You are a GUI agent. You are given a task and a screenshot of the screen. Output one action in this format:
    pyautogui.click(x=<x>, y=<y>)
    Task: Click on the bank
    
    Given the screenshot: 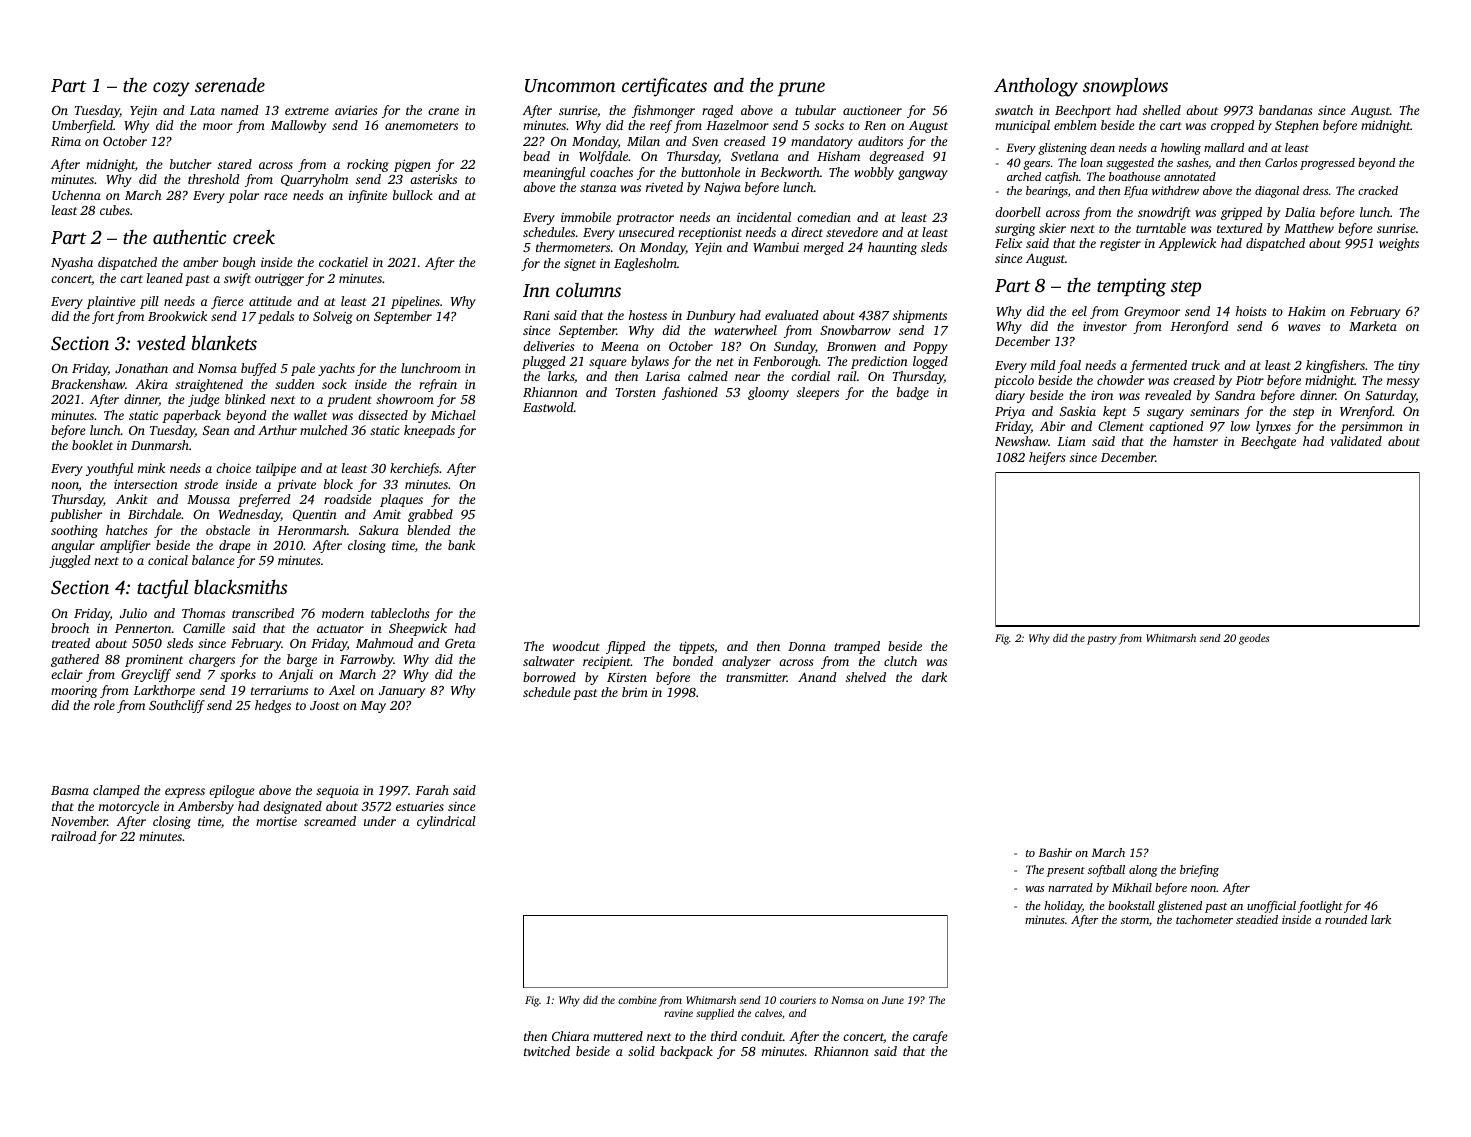 What is the action you would take?
    pyautogui.click(x=461, y=545)
